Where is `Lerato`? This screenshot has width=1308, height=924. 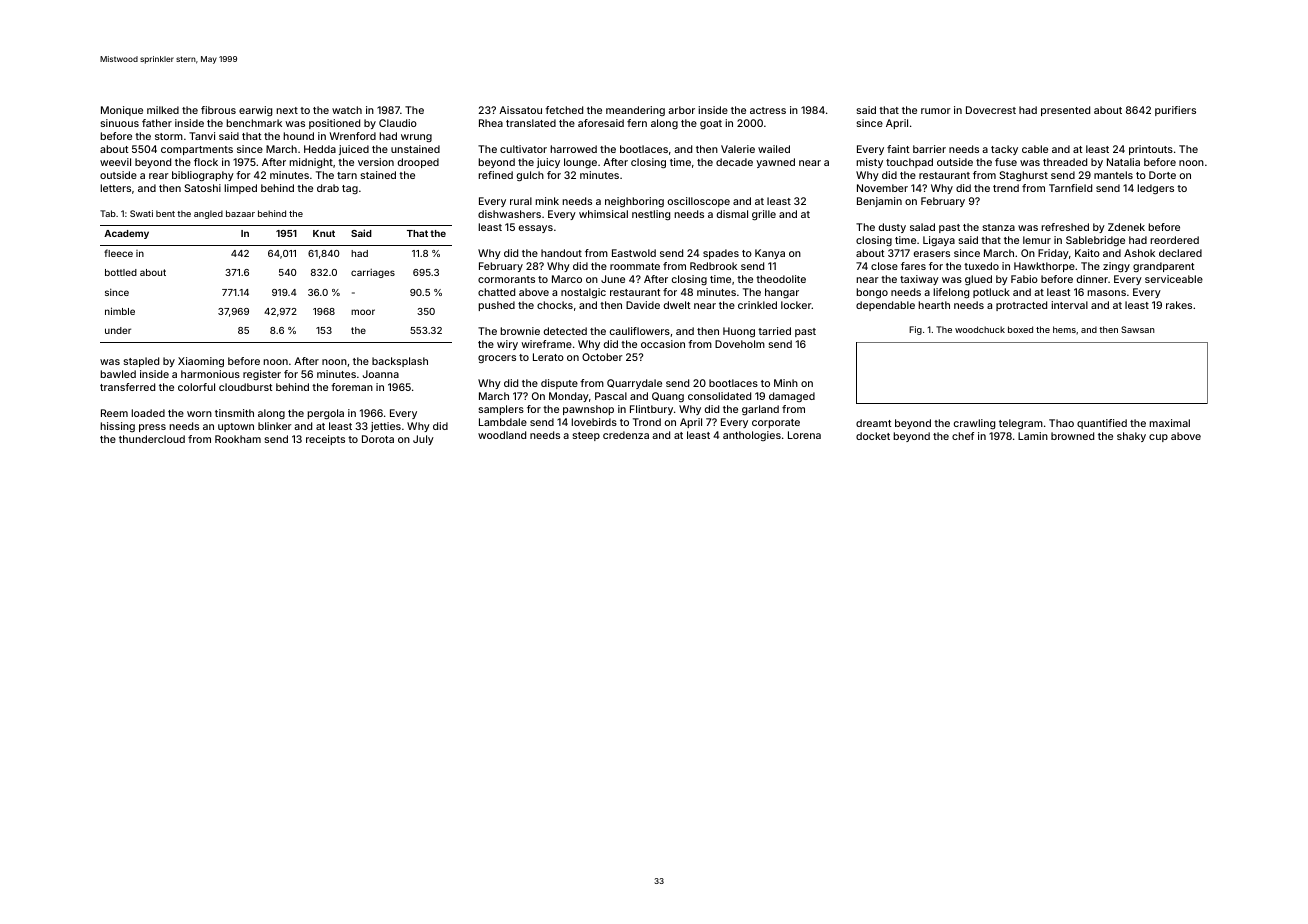 Lerato is located at coordinates (548, 357).
